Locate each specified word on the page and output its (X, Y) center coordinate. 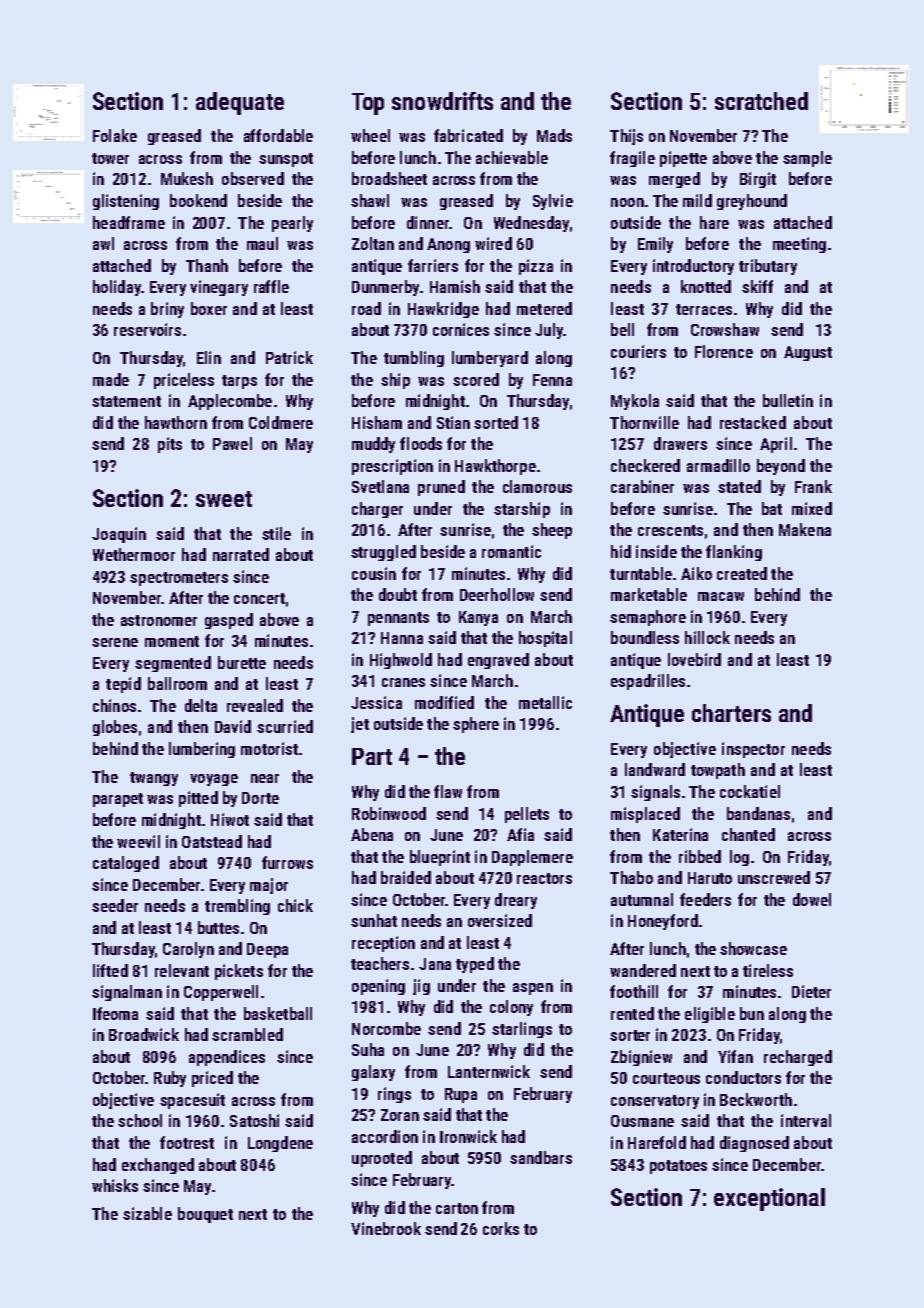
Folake (115, 135)
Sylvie (553, 202)
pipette (683, 159)
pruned (441, 488)
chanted (748, 834)
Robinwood (389, 813)
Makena (805, 529)
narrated (241, 554)
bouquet (205, 1215)
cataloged (126, 864)
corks (501, 1228)
